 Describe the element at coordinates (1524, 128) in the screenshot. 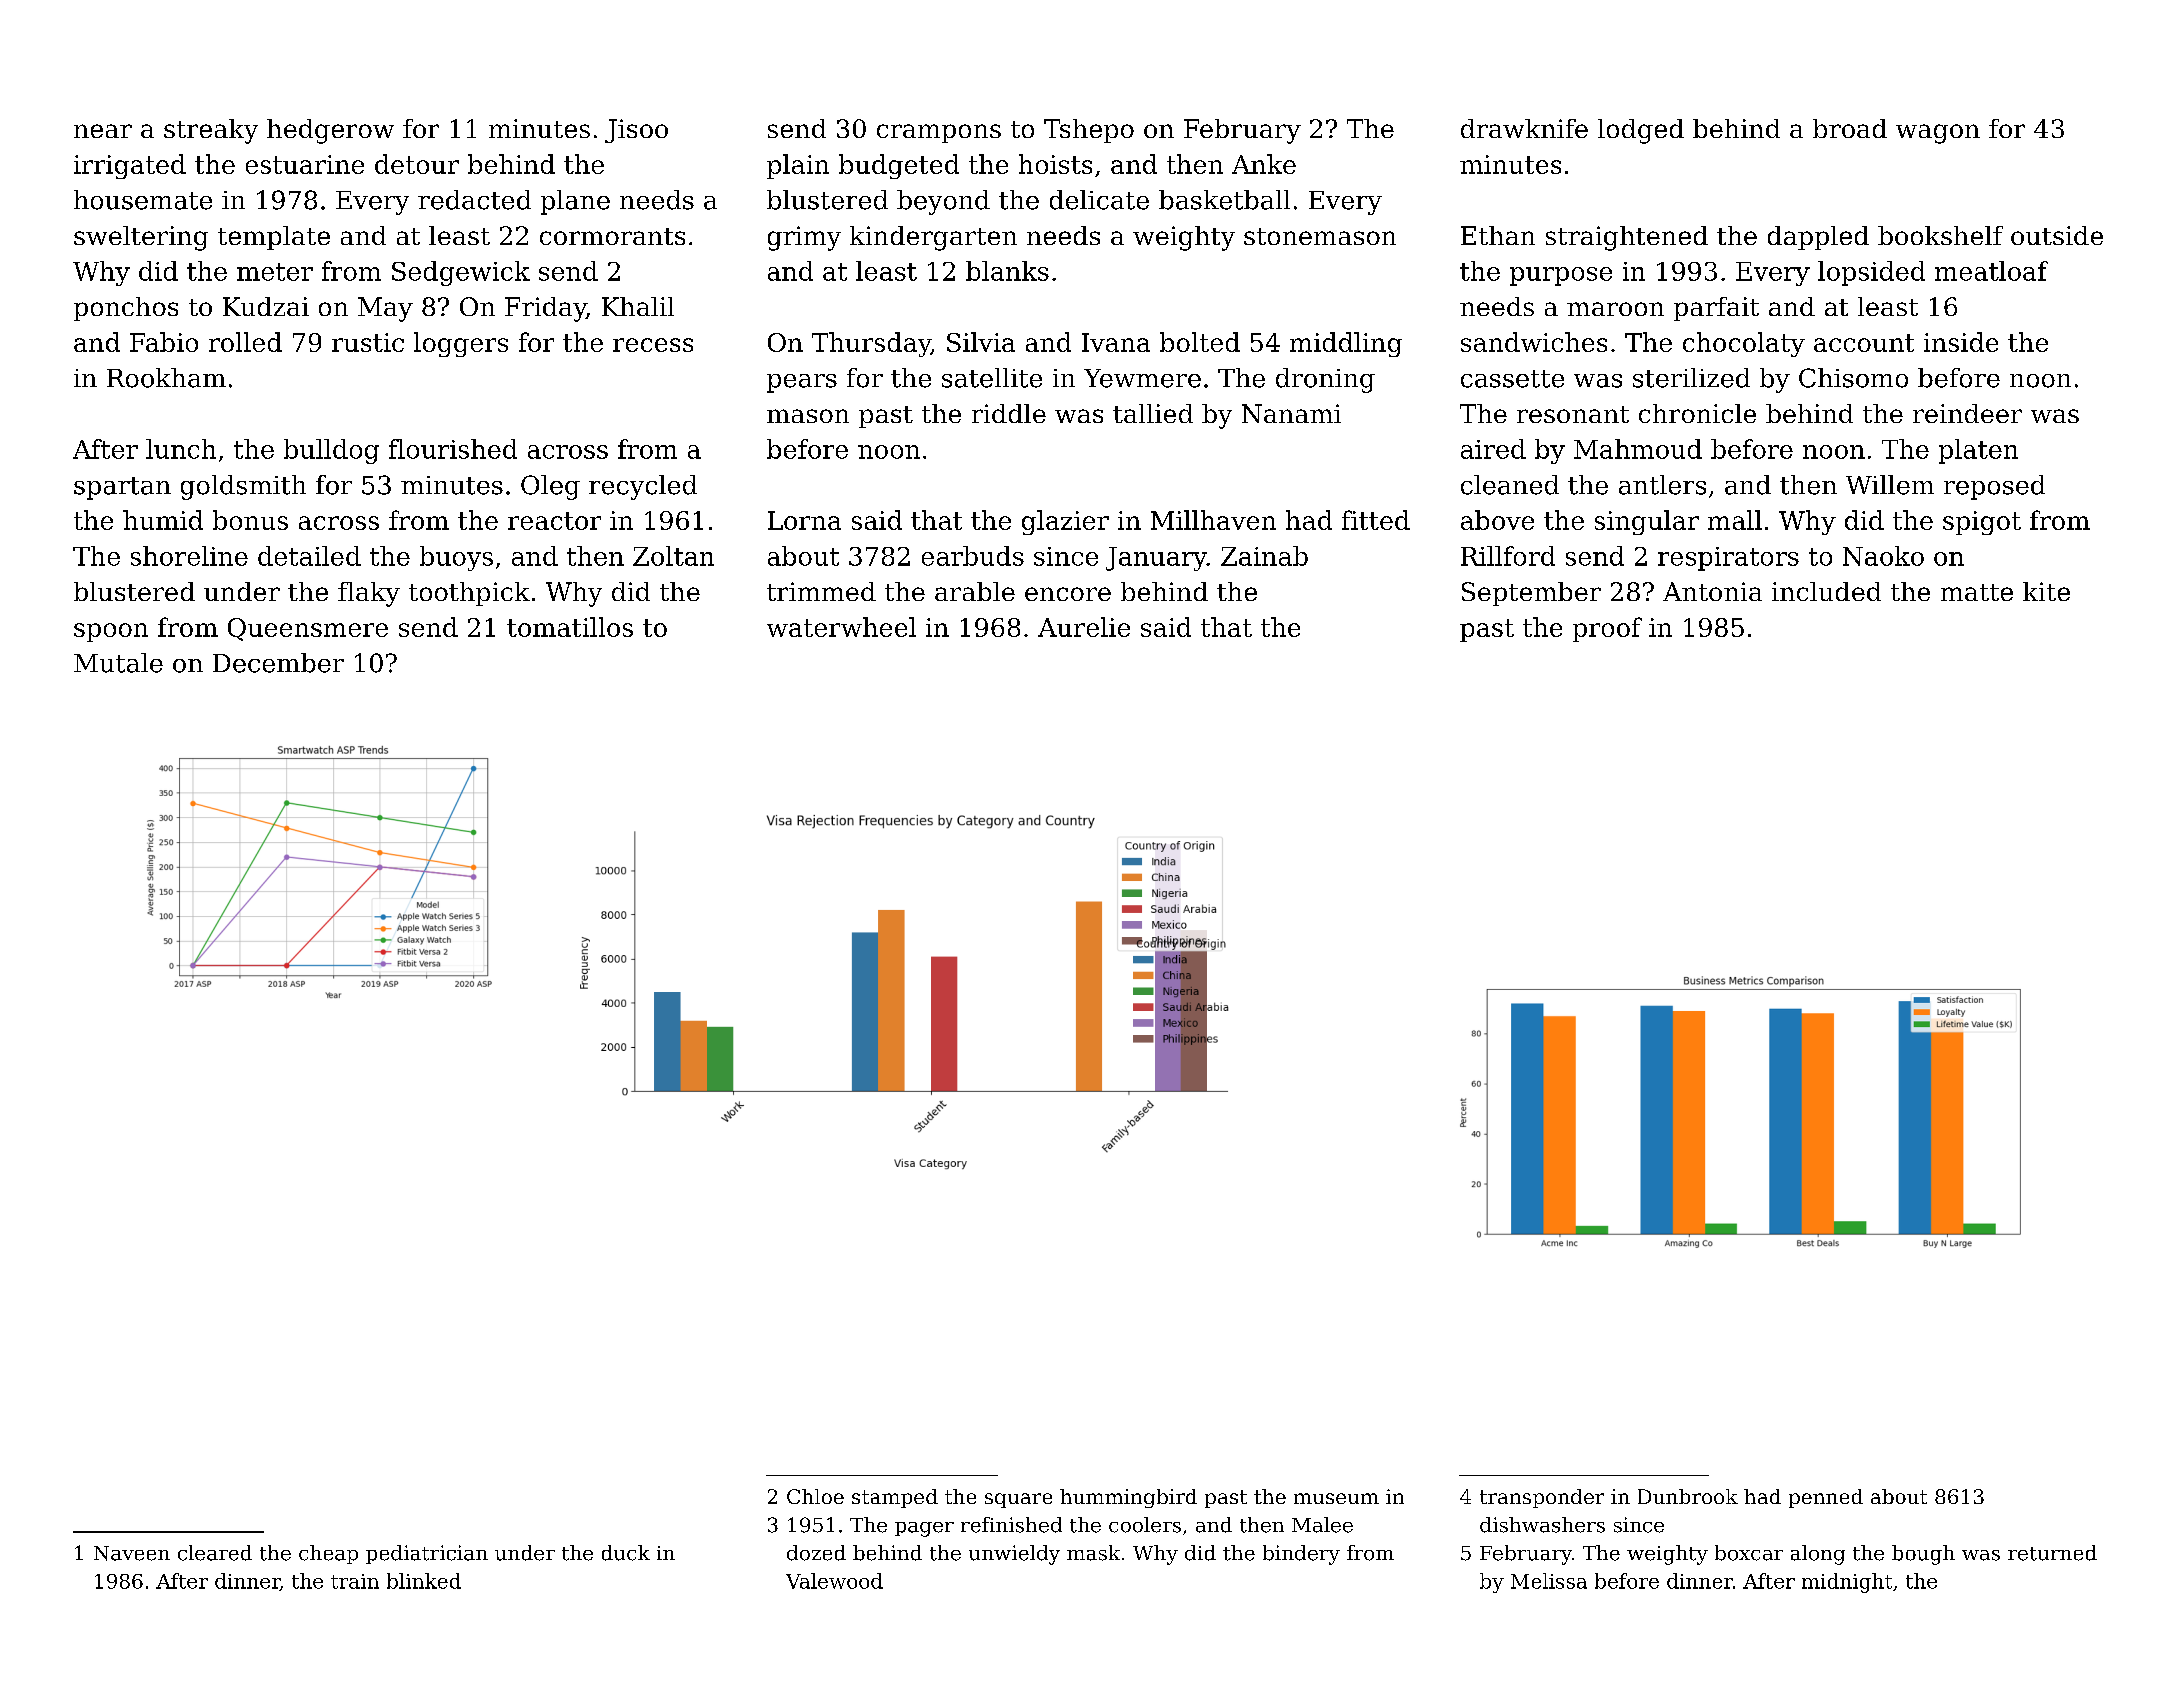

I see `drawknife` at that location.
